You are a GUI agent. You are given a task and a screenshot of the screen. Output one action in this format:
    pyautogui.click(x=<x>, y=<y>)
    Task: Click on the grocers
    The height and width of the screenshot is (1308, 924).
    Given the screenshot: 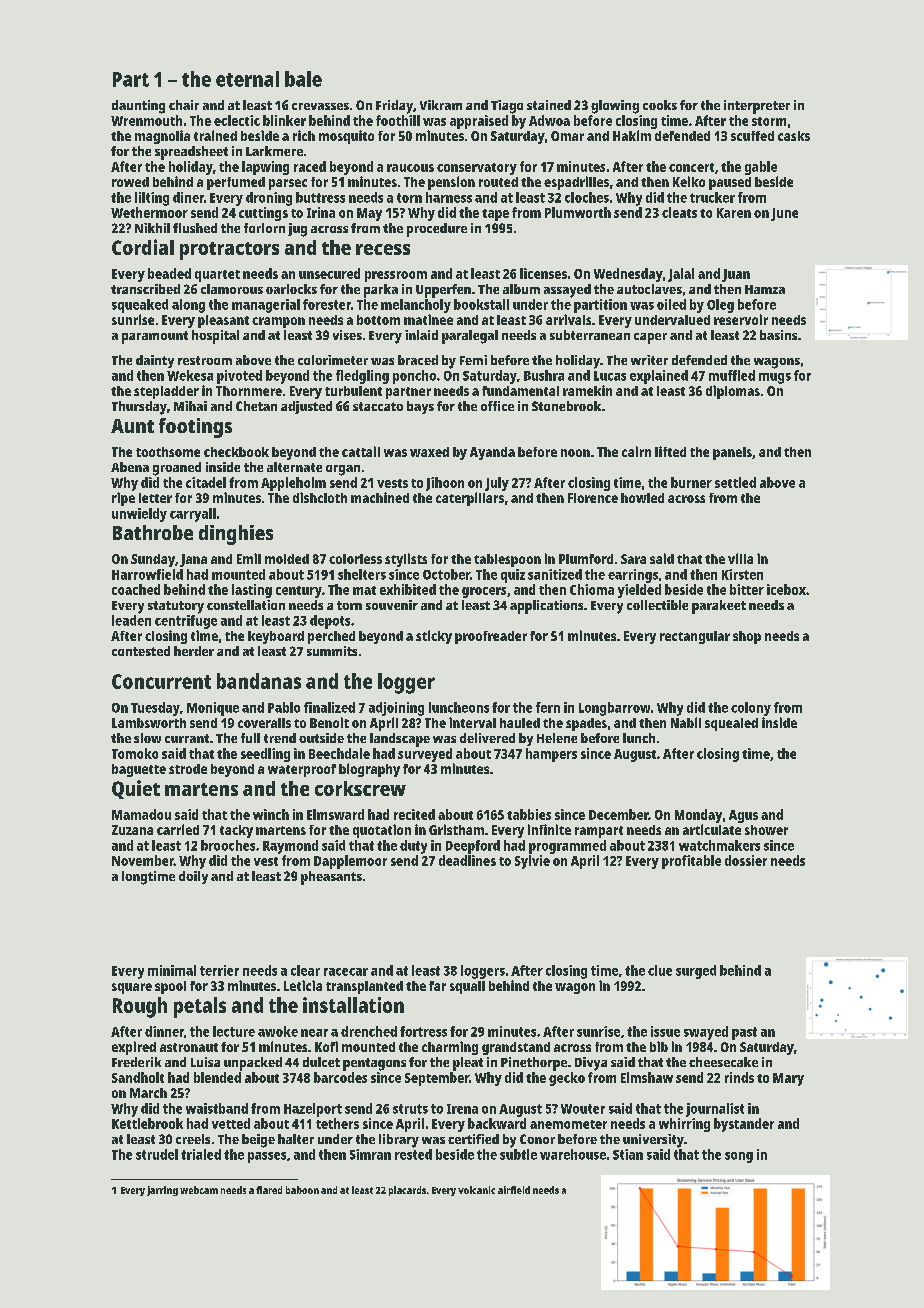 What is the action you would take?
    pyautogui.click(x=484, y=592)
